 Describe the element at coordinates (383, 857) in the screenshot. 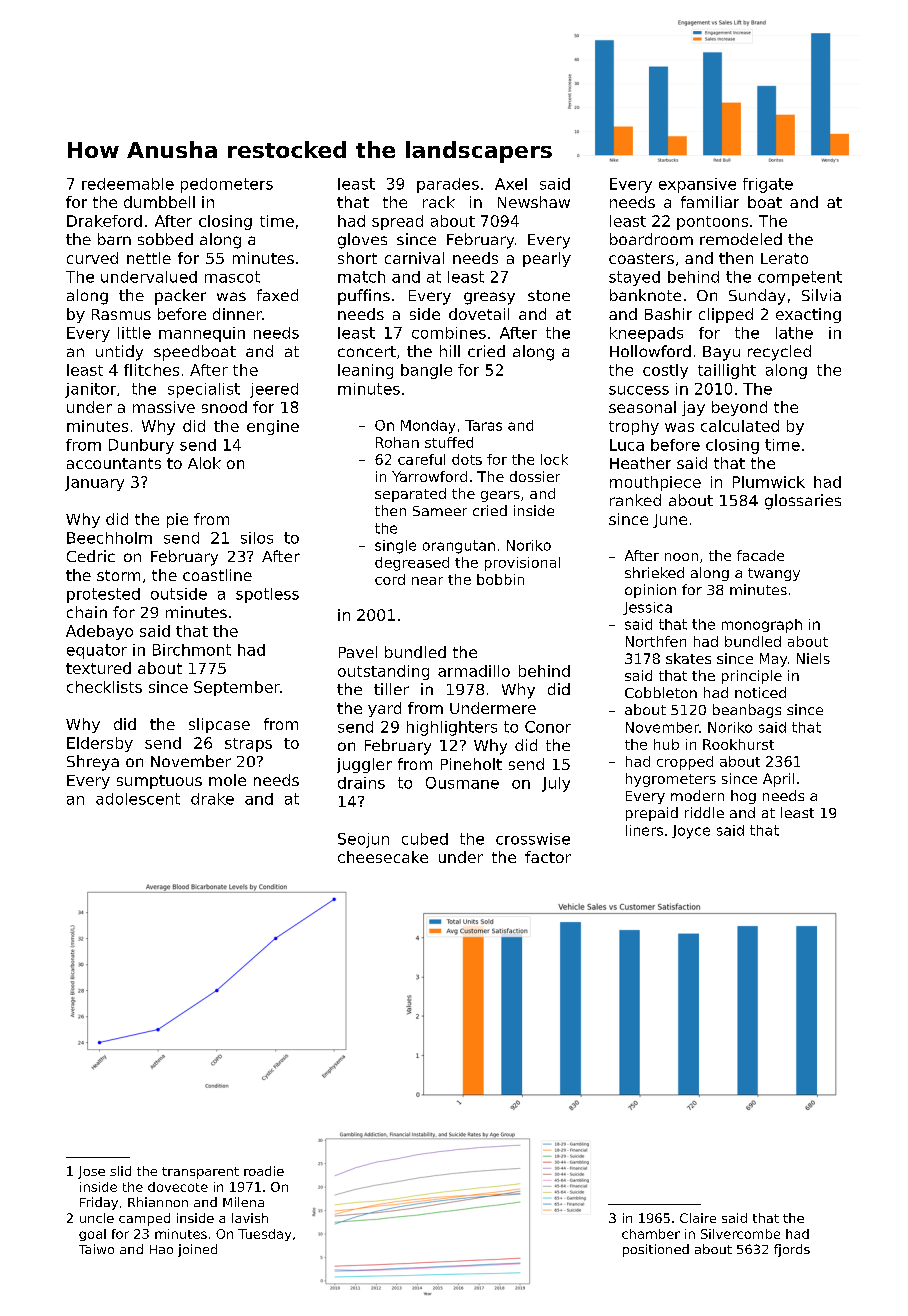

I see `cheesecake` at that location.
